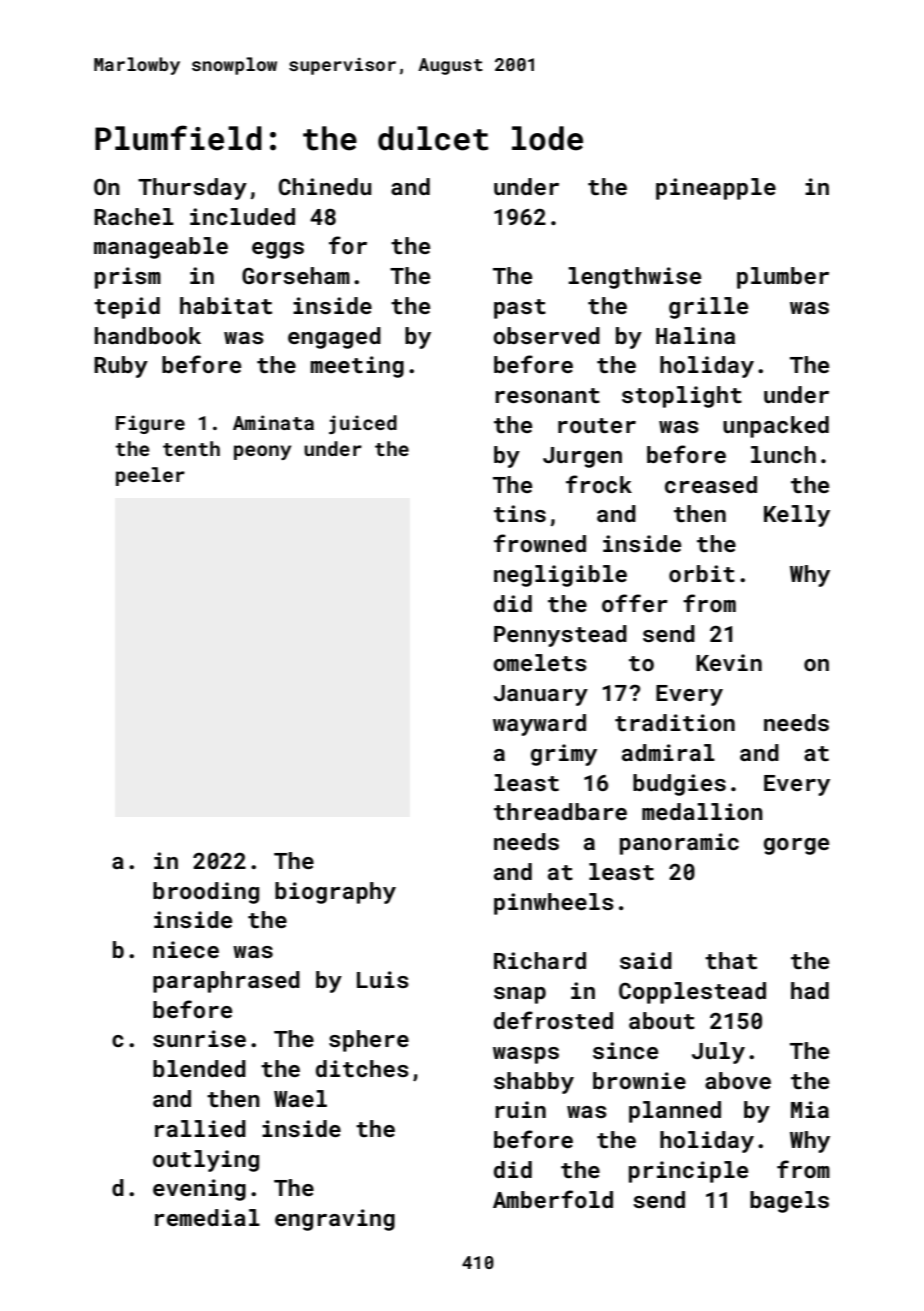  Describe the element at coordinates (383, 979) in the screenshot. I see `Luis` at that location.
